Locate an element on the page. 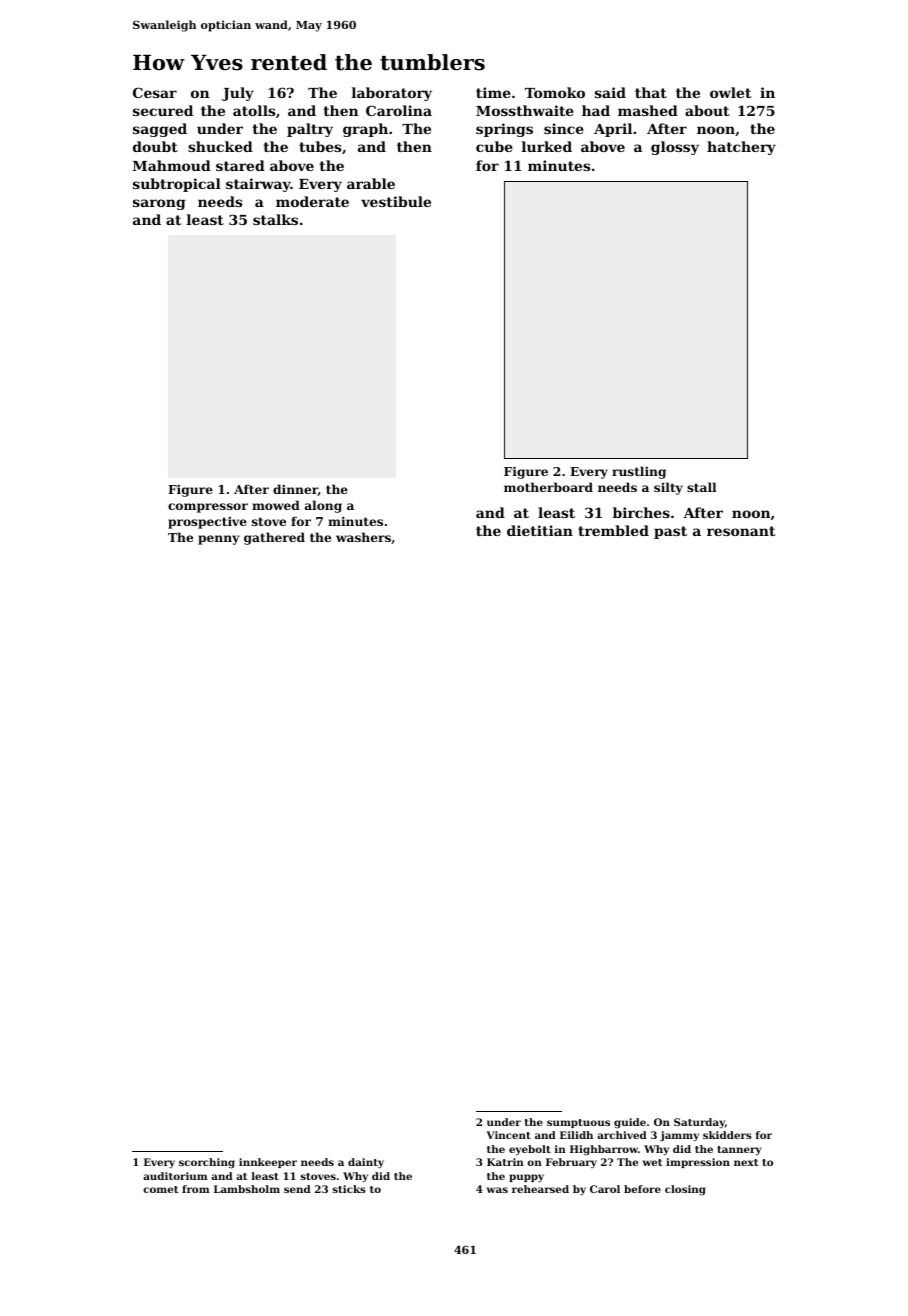 The height and width of the image is (1316, 908). wet is located at coordinates (652, 1162).
